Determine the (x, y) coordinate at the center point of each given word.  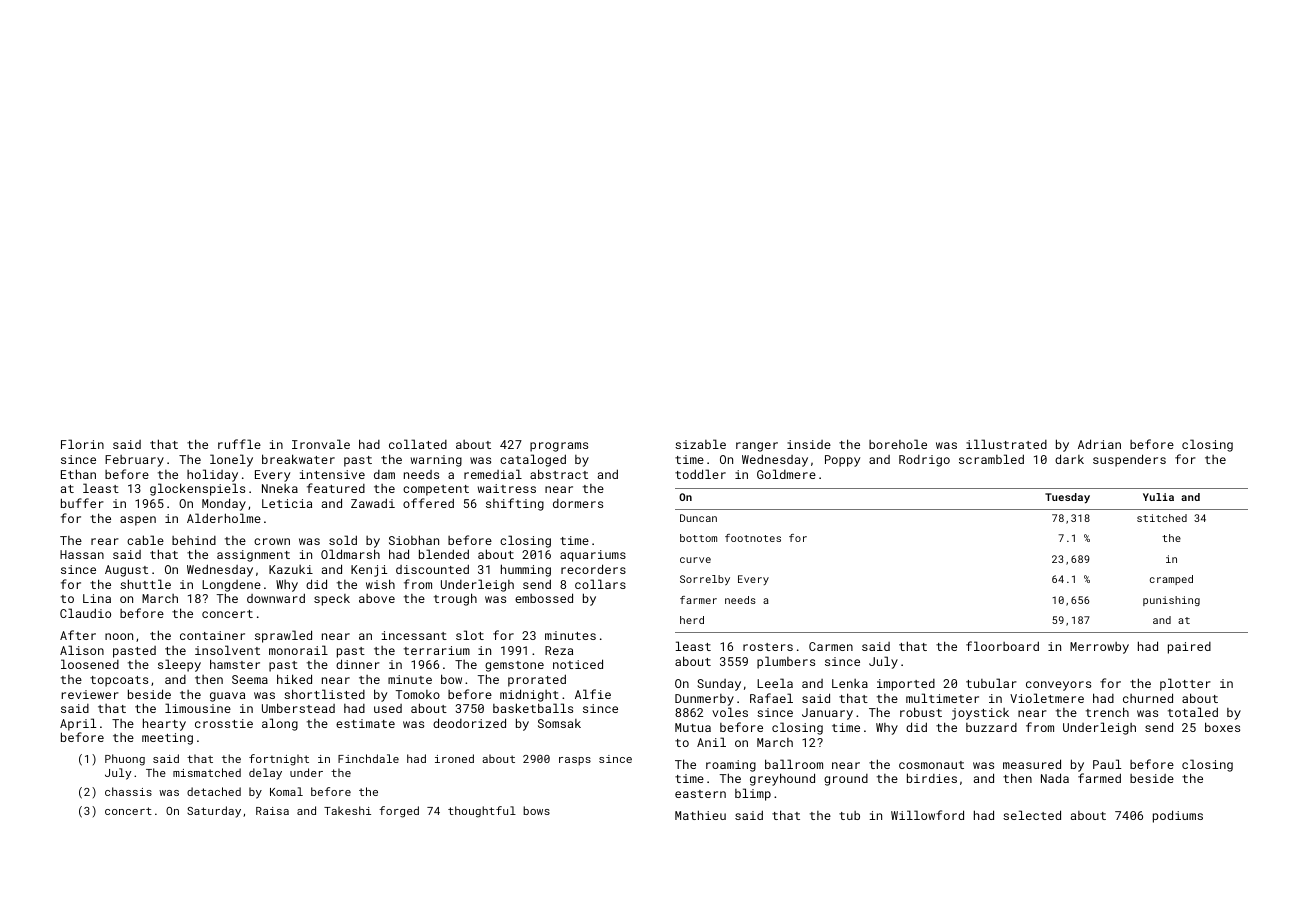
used (388, 708)
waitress (507, 488)
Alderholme (224, 518)
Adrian (1099, 444)
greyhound (782, 779)
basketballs (533, 708)
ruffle (239, 444)
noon (119, 636)
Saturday (214, 812)
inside (809, 444)
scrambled (991, 459)
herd (692, 620)
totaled (1193, 712)
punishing (1171, 601)
